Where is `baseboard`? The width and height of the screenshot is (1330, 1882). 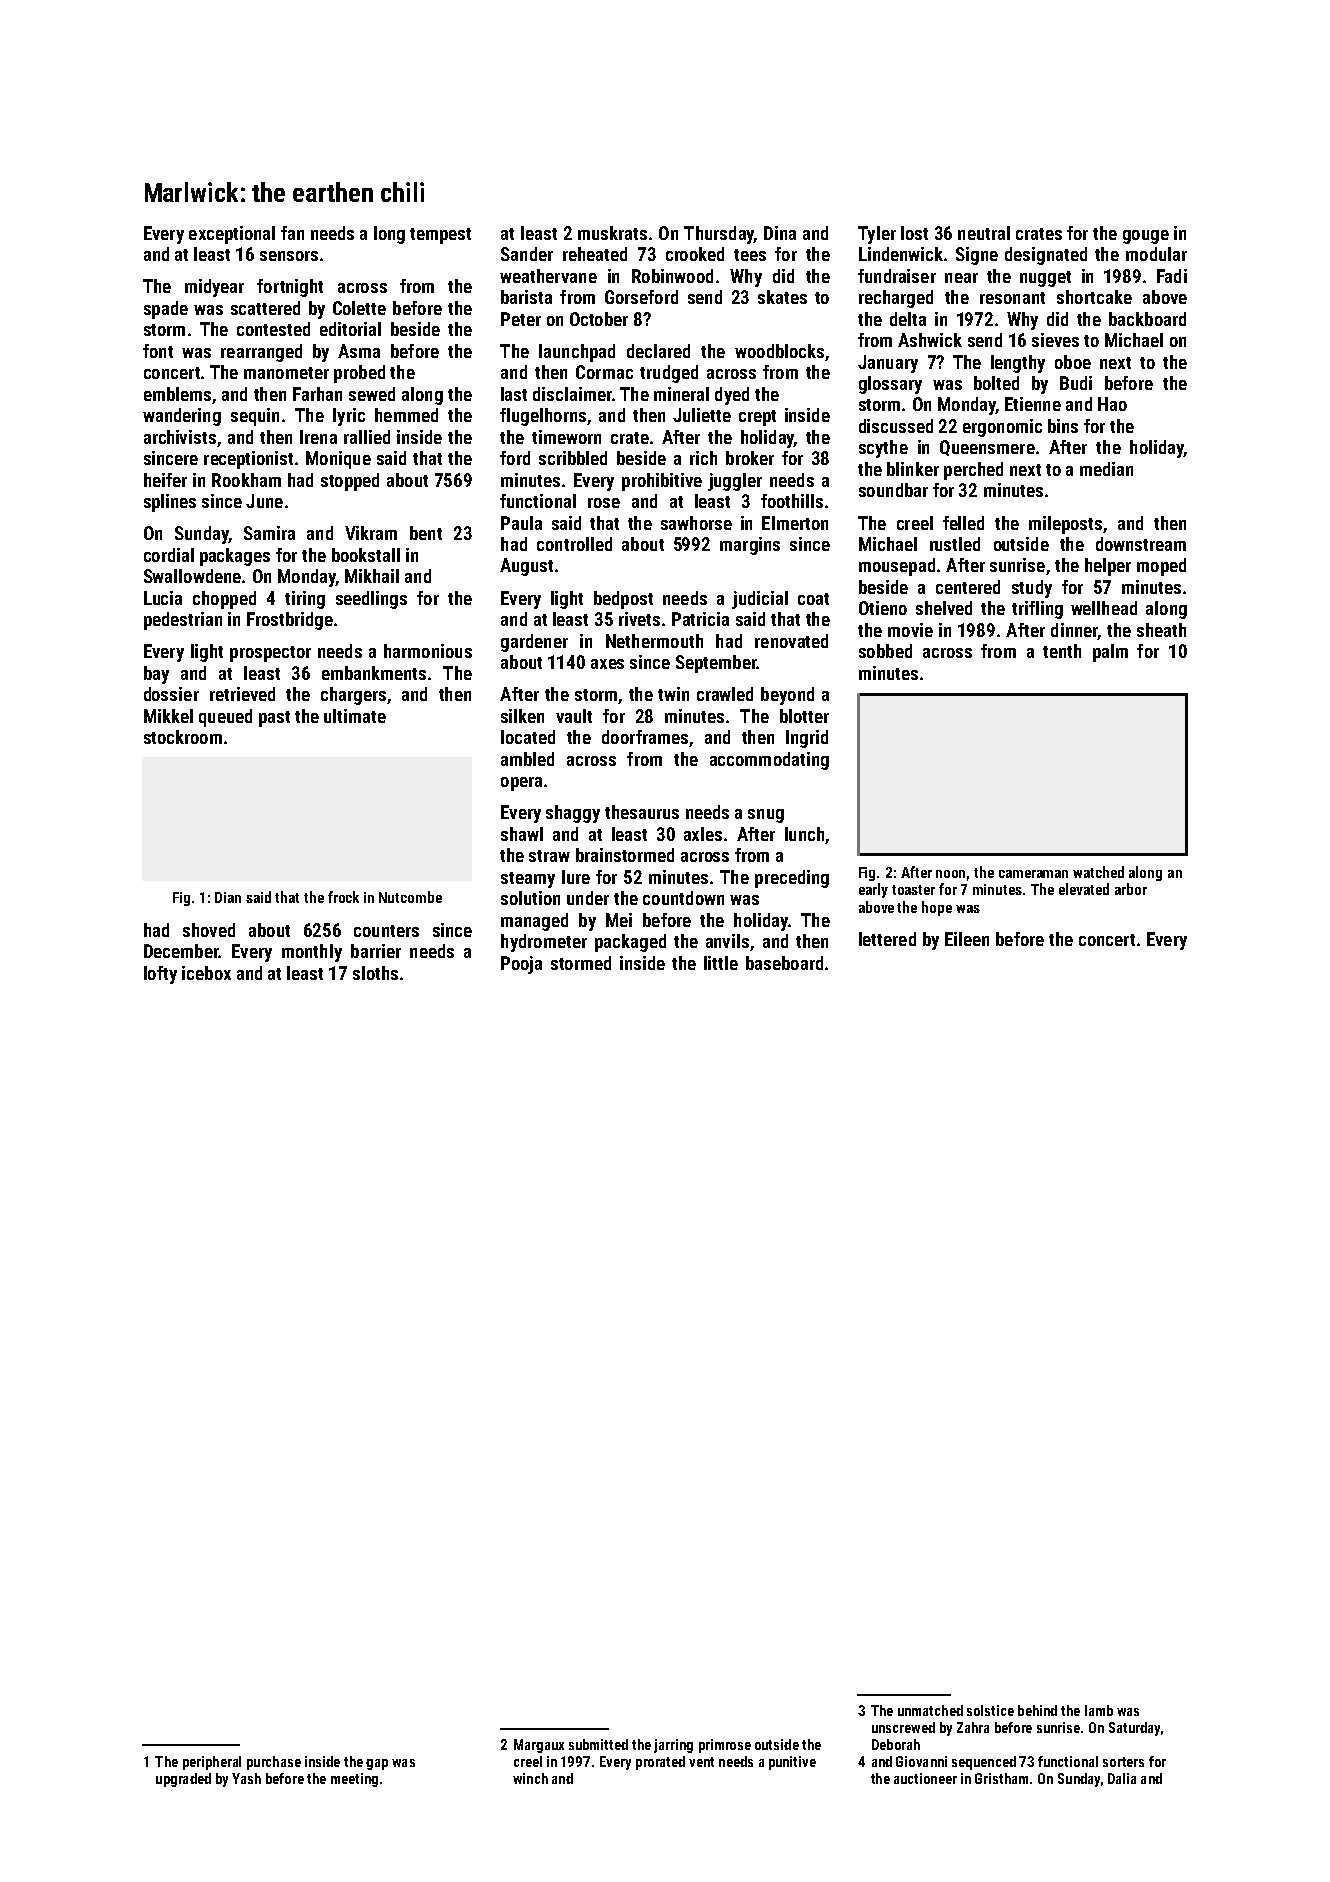 baseboard is located at coordinates (784, 963).
